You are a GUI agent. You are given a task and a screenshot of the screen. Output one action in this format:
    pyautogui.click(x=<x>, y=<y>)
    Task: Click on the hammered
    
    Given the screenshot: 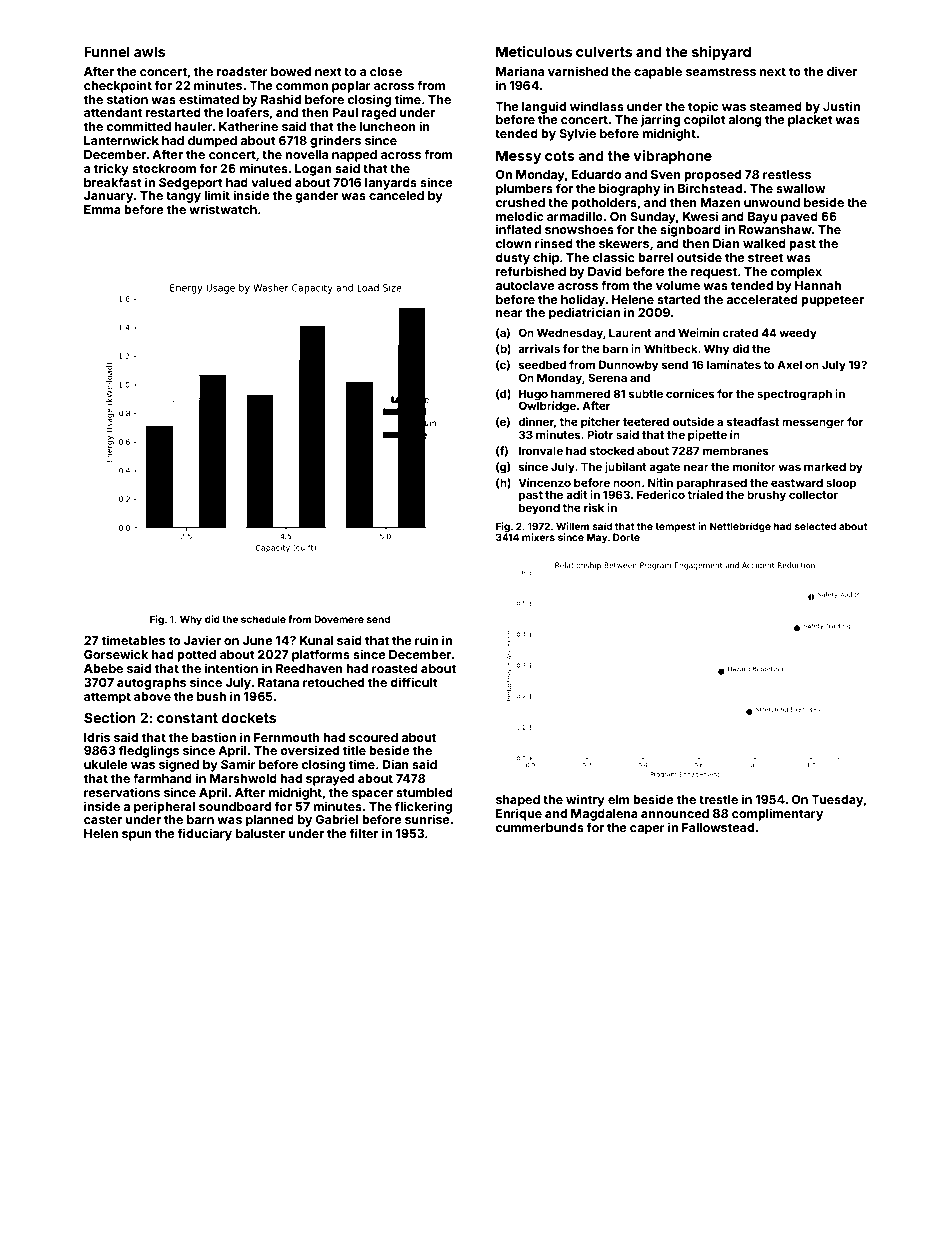 What is the action you would take?
    pyautogui.click(x=580, y=393)
